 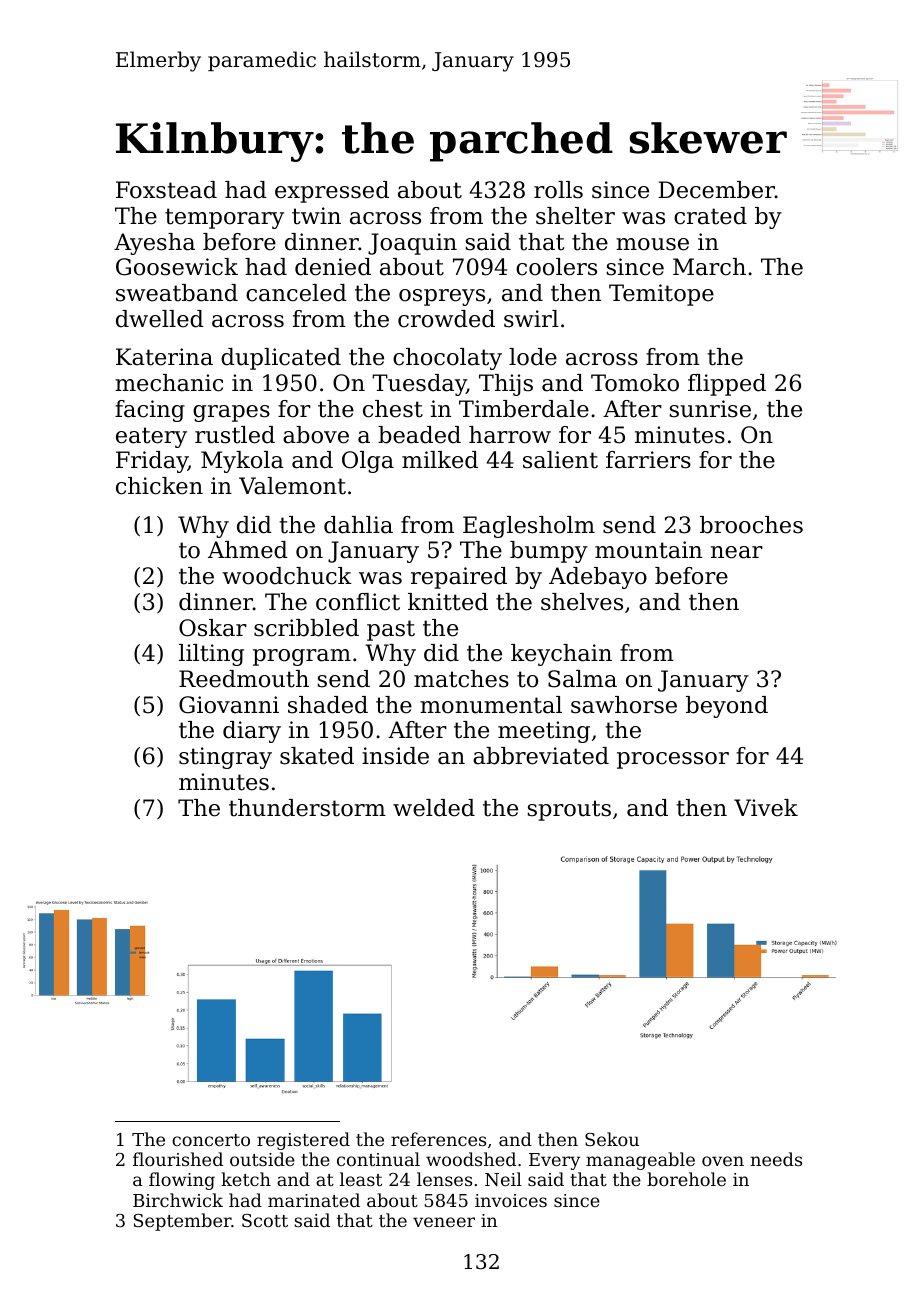 What do you see at coordinates (558, 190) in the screenshot?
I see `rolls` at bounding box center [558, 190].
